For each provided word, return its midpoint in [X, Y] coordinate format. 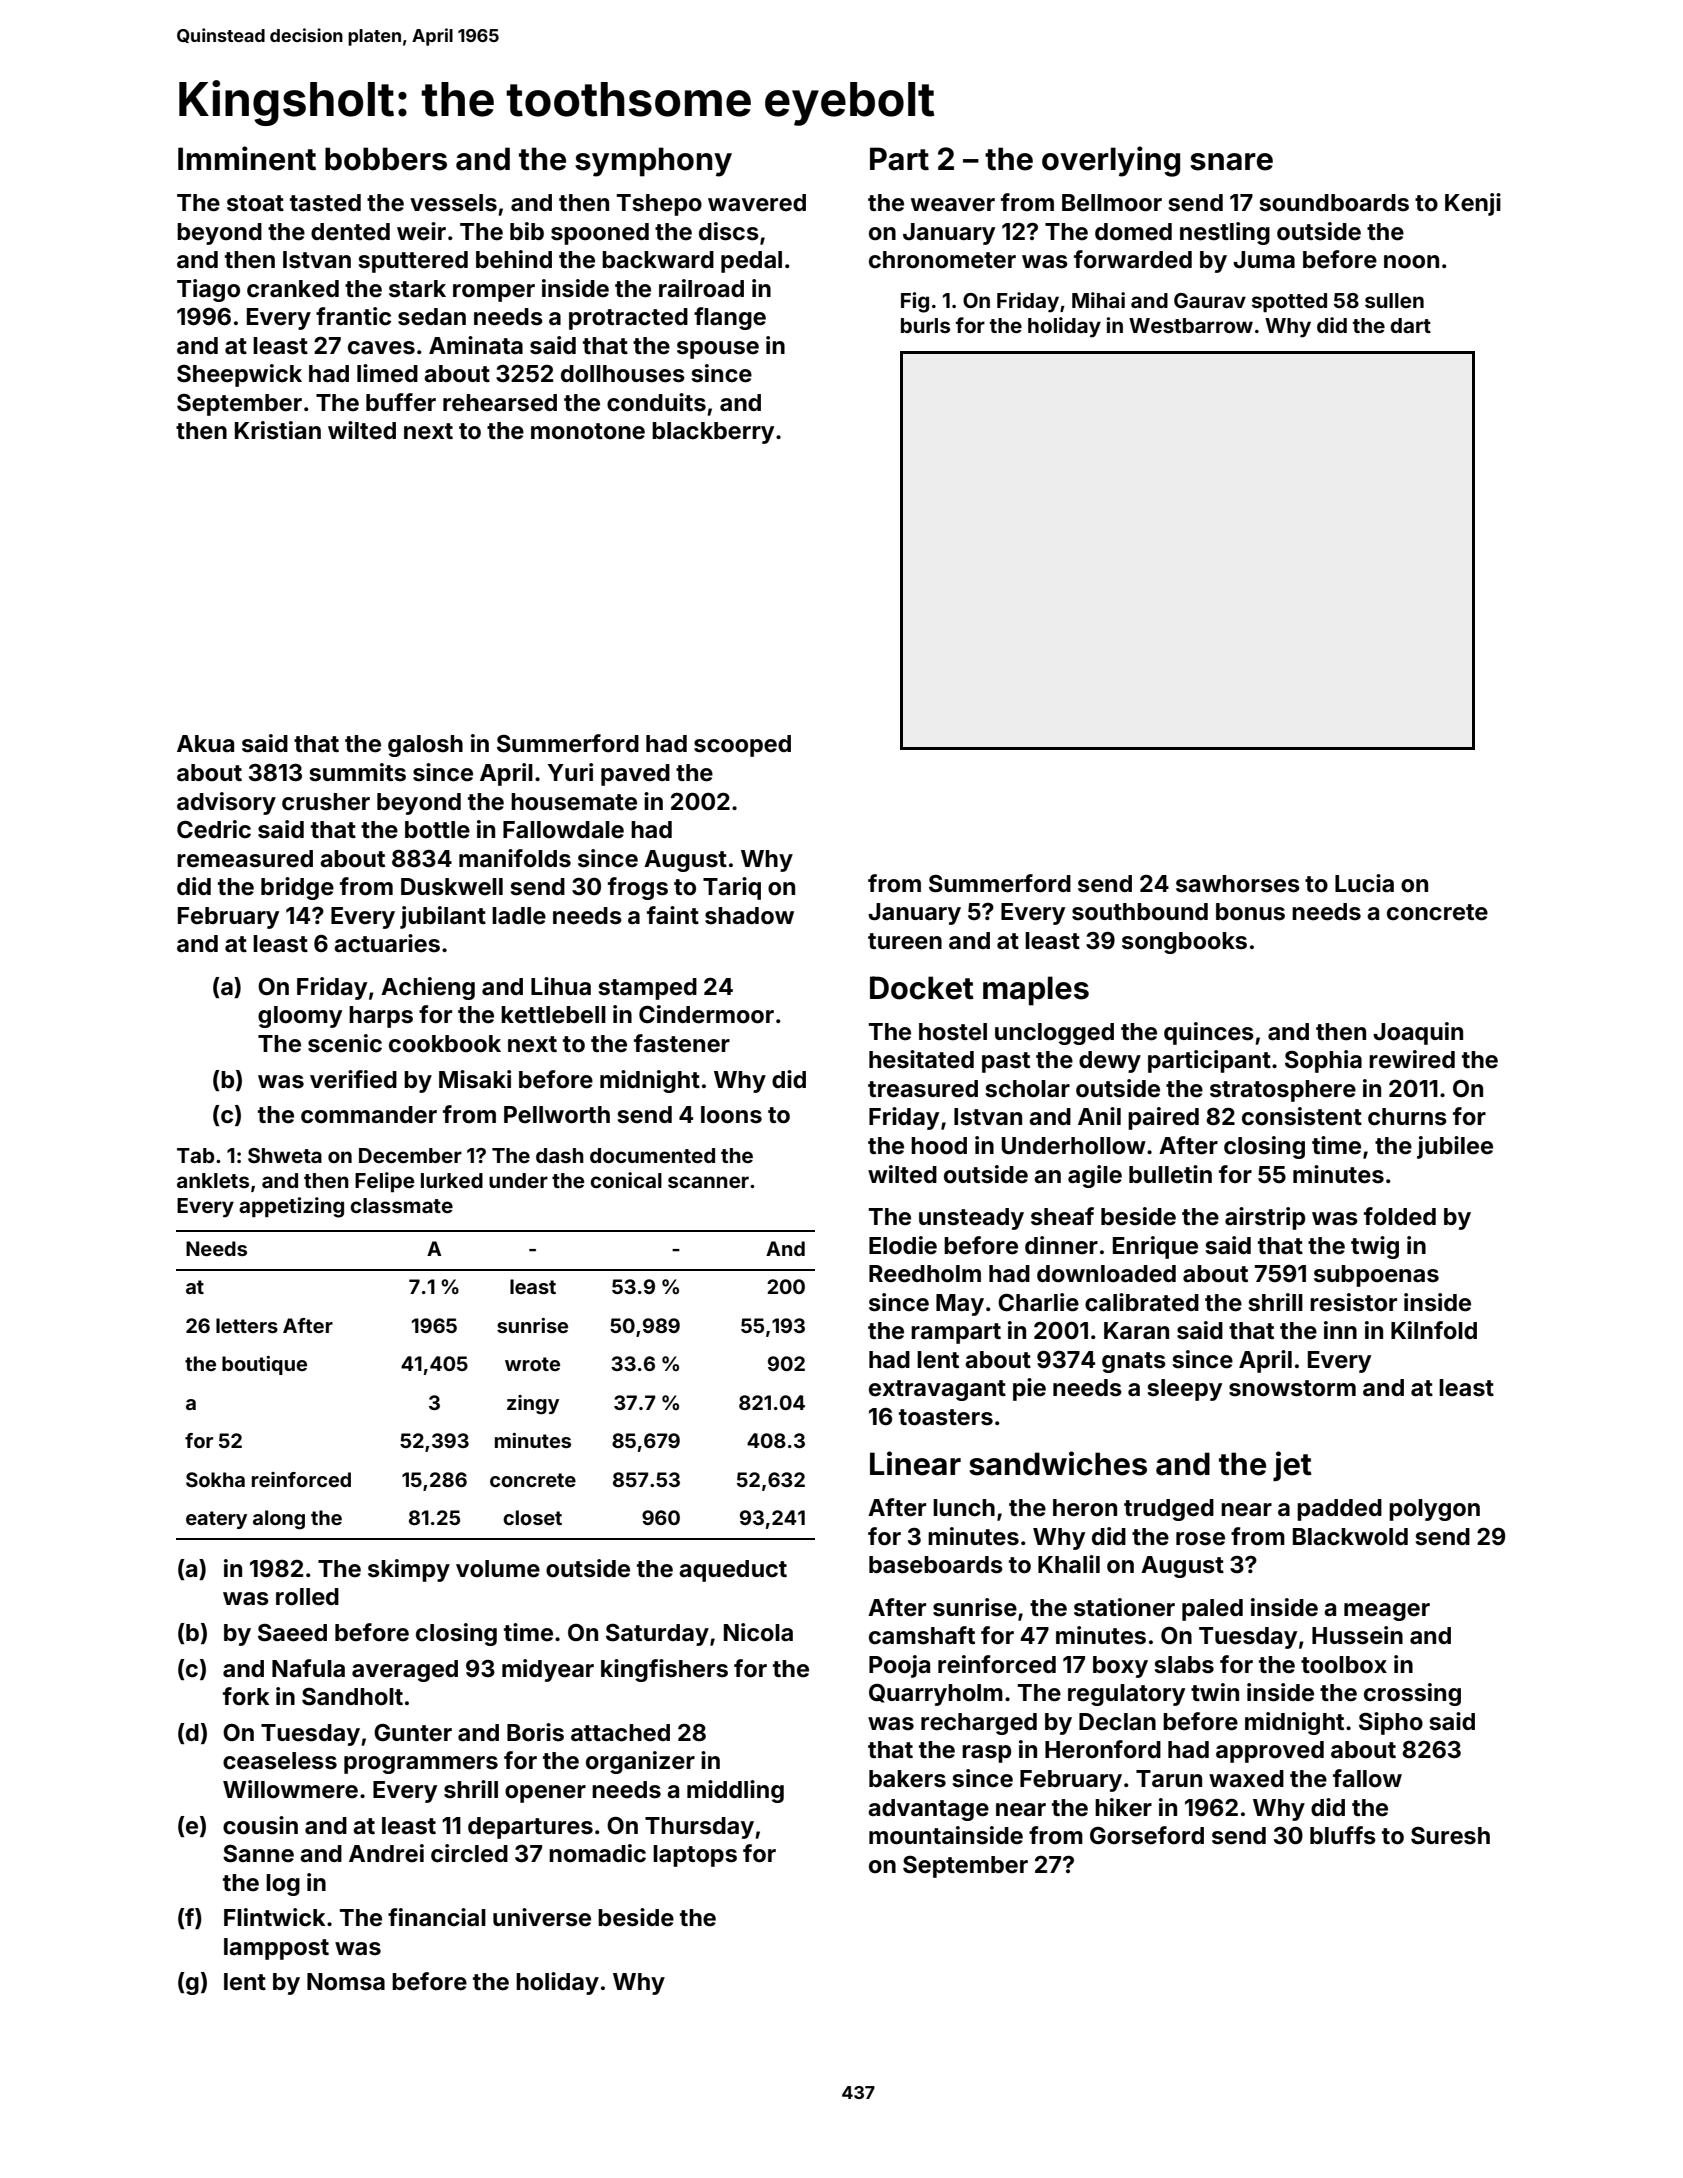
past [1006, 1062]
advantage [928, 1810]
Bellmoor [1112, 203]
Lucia [1364, 883]
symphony [653, 162]
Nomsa [346, 1982]
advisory [226, 803]
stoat [255, 203]
